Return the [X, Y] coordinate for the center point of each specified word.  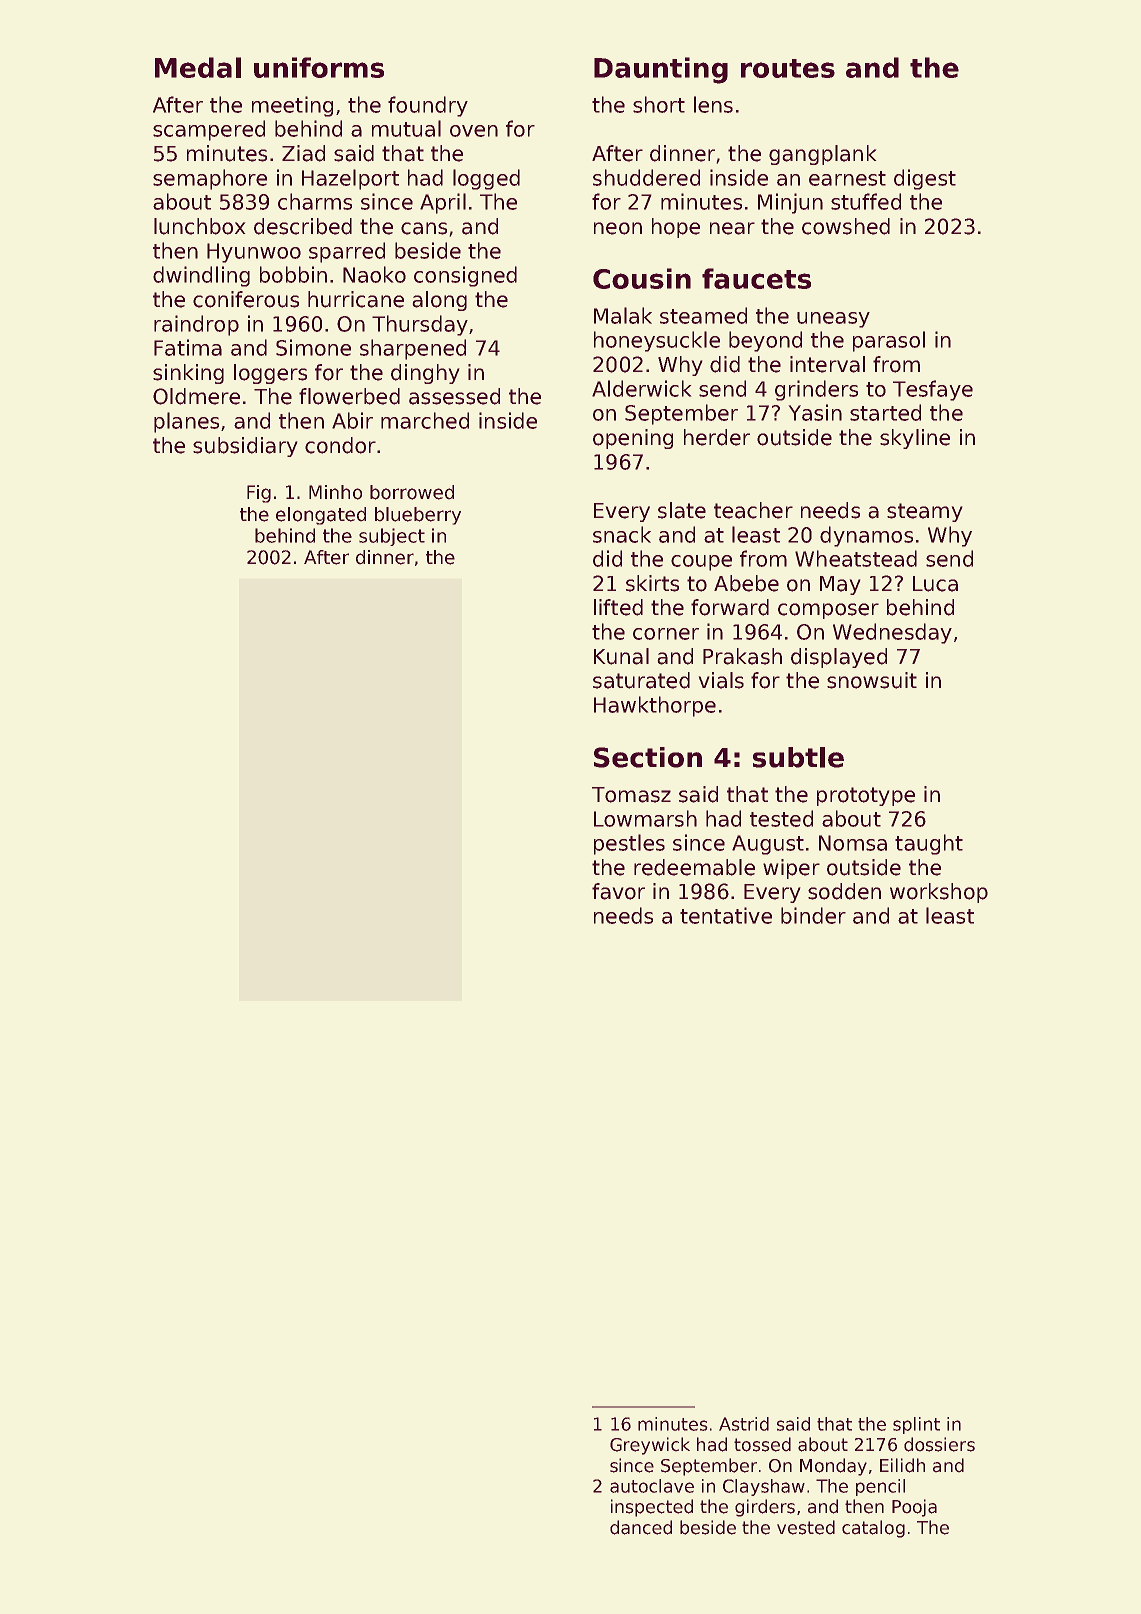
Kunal [621, 656]
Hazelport [350, 179]
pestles [629, 844]
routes [788, 68]
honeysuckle [657, 341]
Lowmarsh [645, 818]
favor [618, 891]
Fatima [188, 347]
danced [641, 1527]
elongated [321, 516]
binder [813, 915]
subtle [798, 757]
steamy [924, 512]
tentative [726, 915]
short [659, 104]
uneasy [833, 320]
